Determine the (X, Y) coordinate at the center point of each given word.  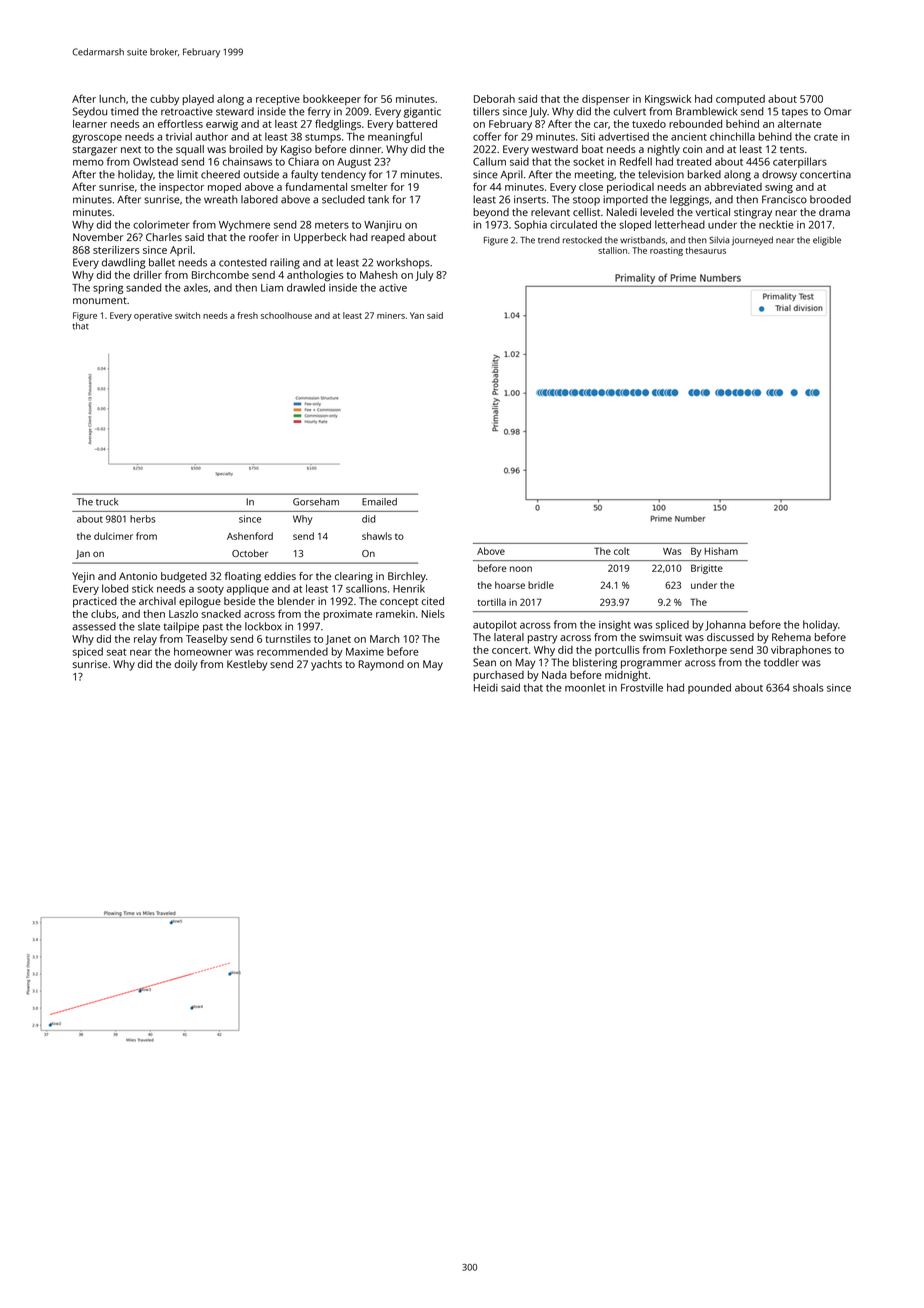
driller (147, 275)
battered (417, 124)
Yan (417, 315)
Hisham (721, 551)
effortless (180, 123)
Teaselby (207, 640)
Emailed (379, 502)
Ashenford (250, 536)
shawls (377, 536)
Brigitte (707, 569)
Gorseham (316, 502)
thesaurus (705, 250)
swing (779, 188)
